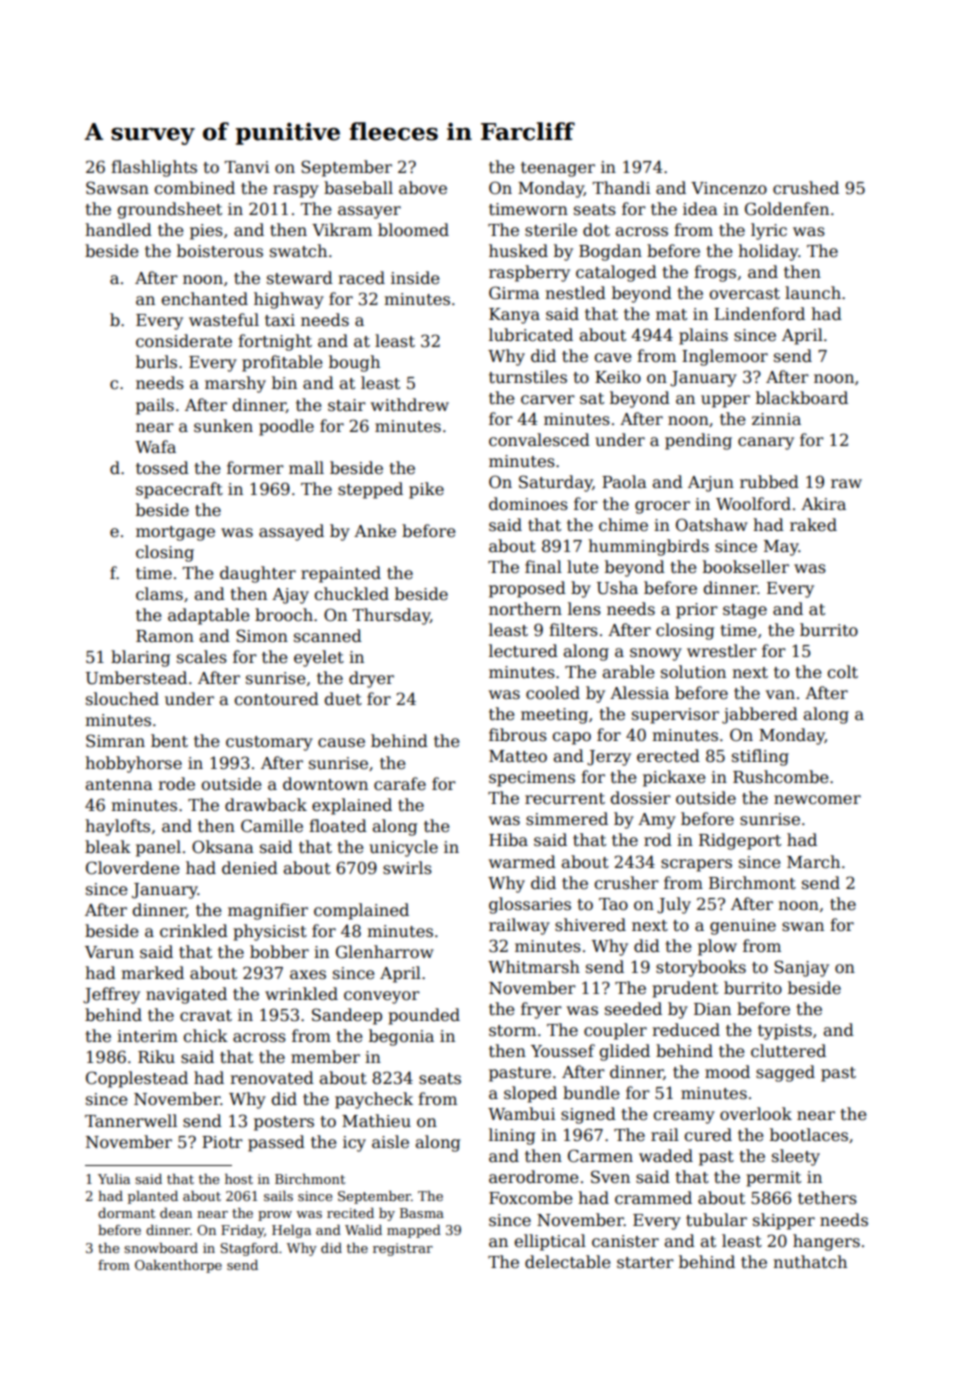 The height and width of the screenshot is (1382, 954). I want to click on newcomer, so click(817, 800).
